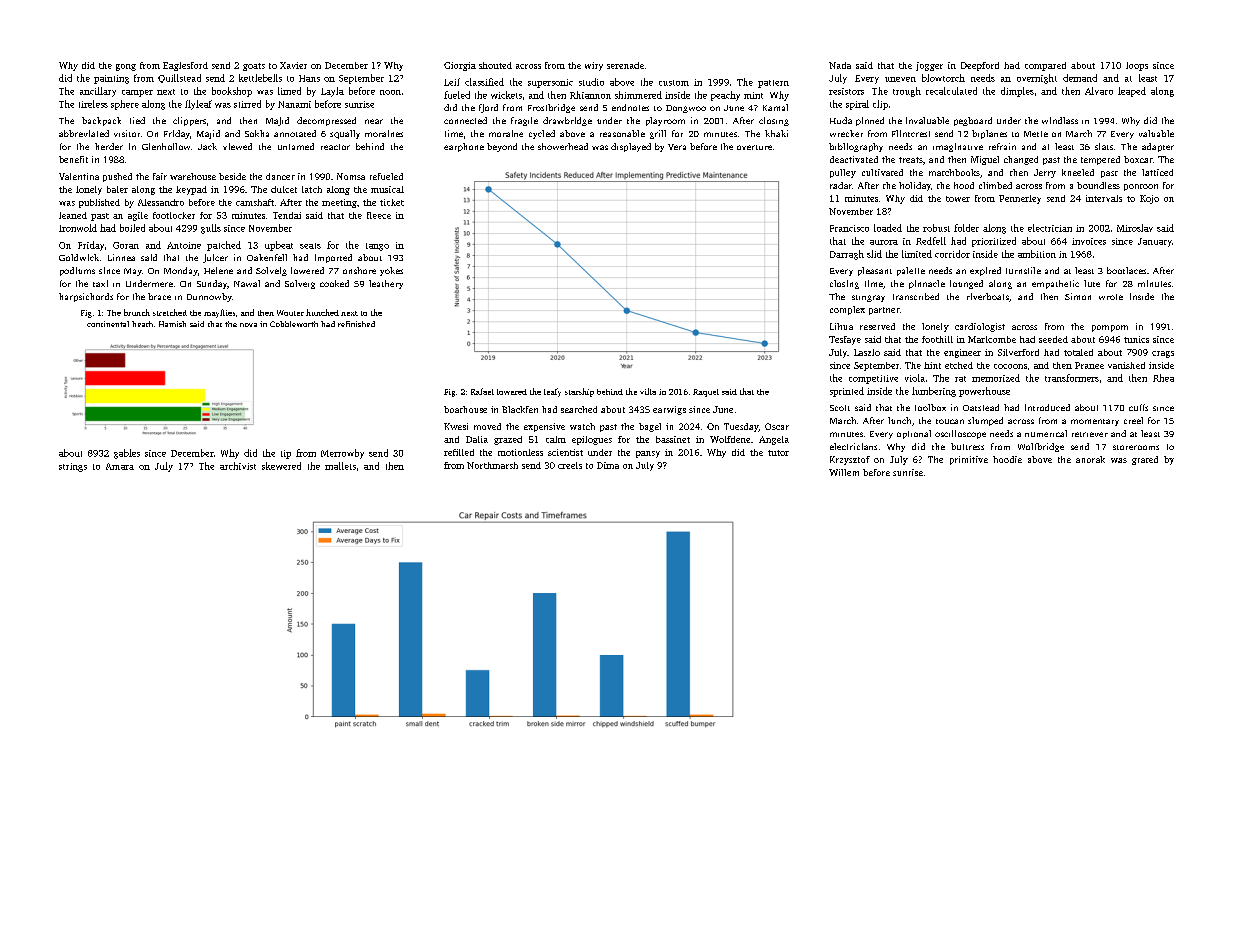 The image size is (1233, 952). Describe the element at coordinates (279, 246) in the image. I see `upbeat` at that location.
